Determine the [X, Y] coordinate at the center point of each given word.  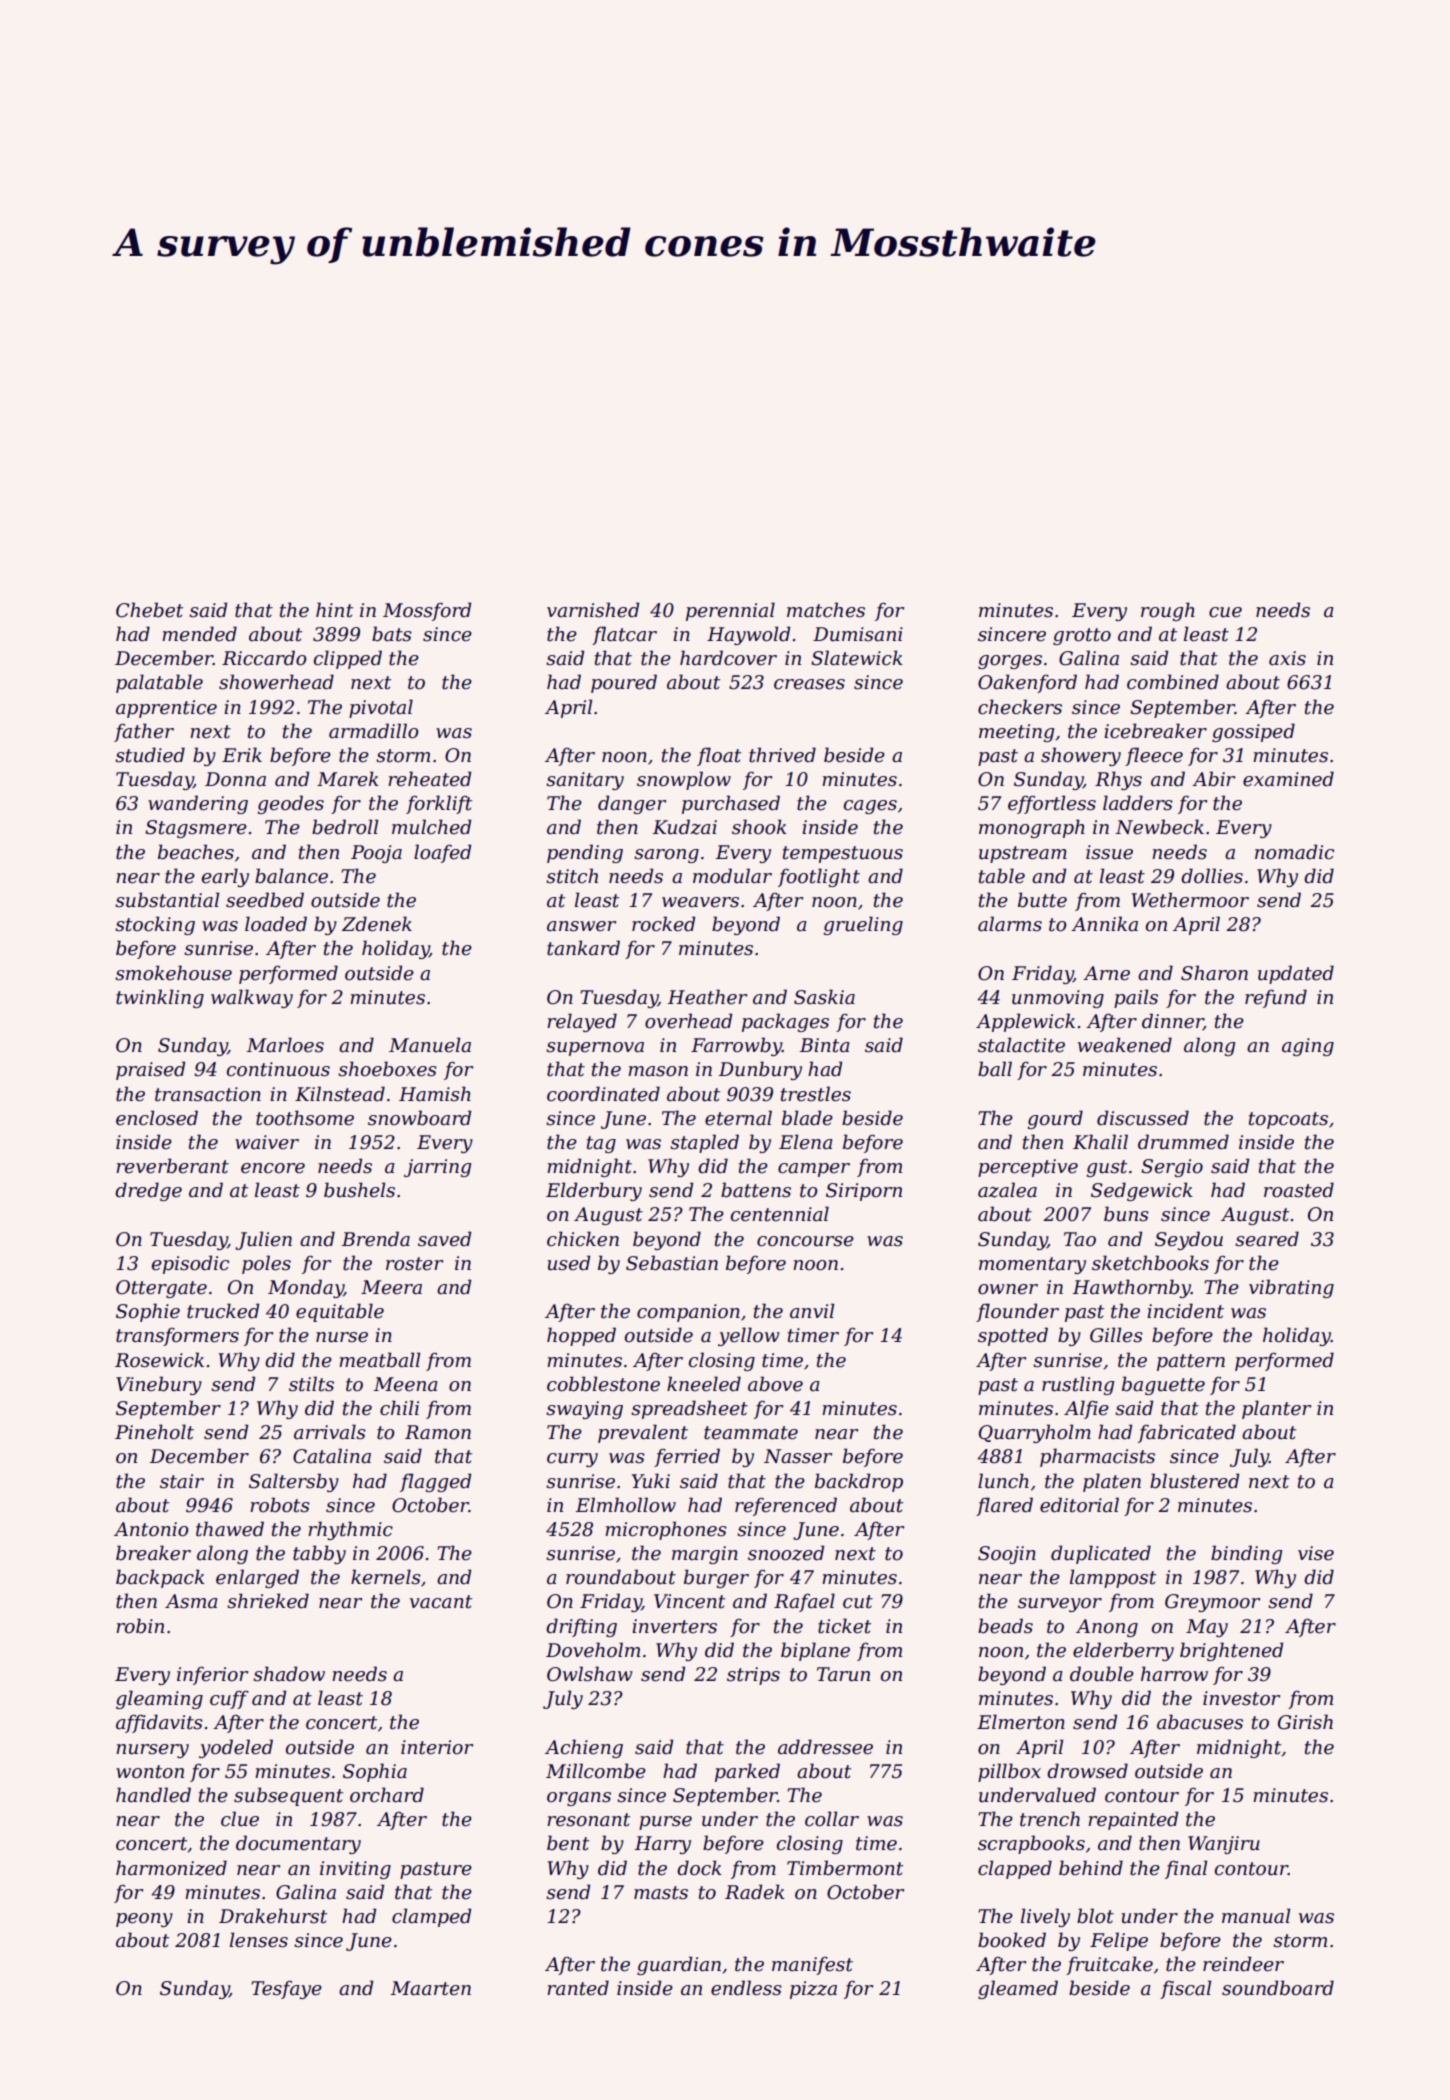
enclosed [157, 1118]
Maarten [431, 1988]
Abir [1213, 779]
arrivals [330, 1432]
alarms [1010, 924]
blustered [1194, 1481]
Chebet [149, 610]
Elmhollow [626, 1505]
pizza [813, 1990]
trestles [816, 1094]
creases [809, 684]
